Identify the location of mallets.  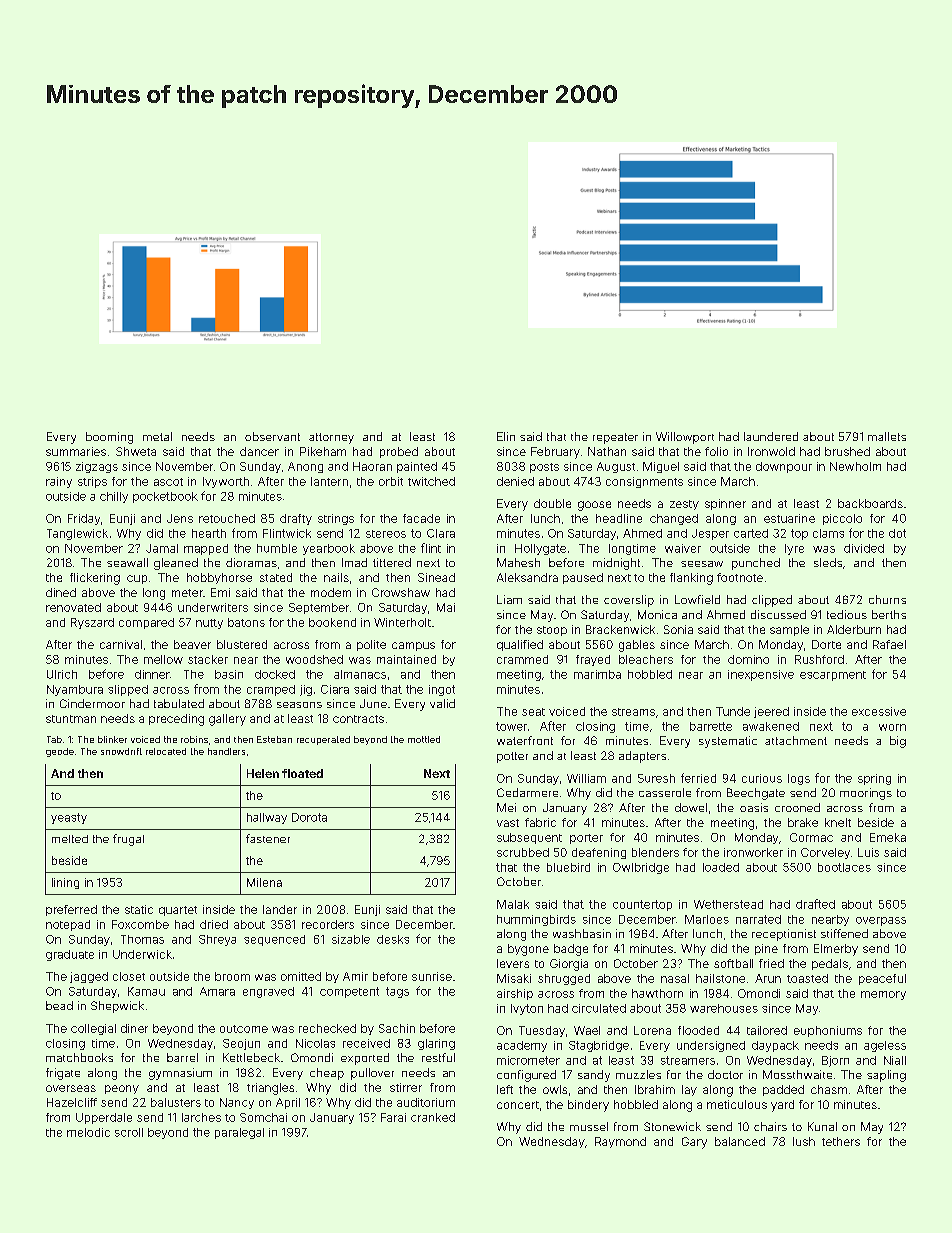
(887, 436).
